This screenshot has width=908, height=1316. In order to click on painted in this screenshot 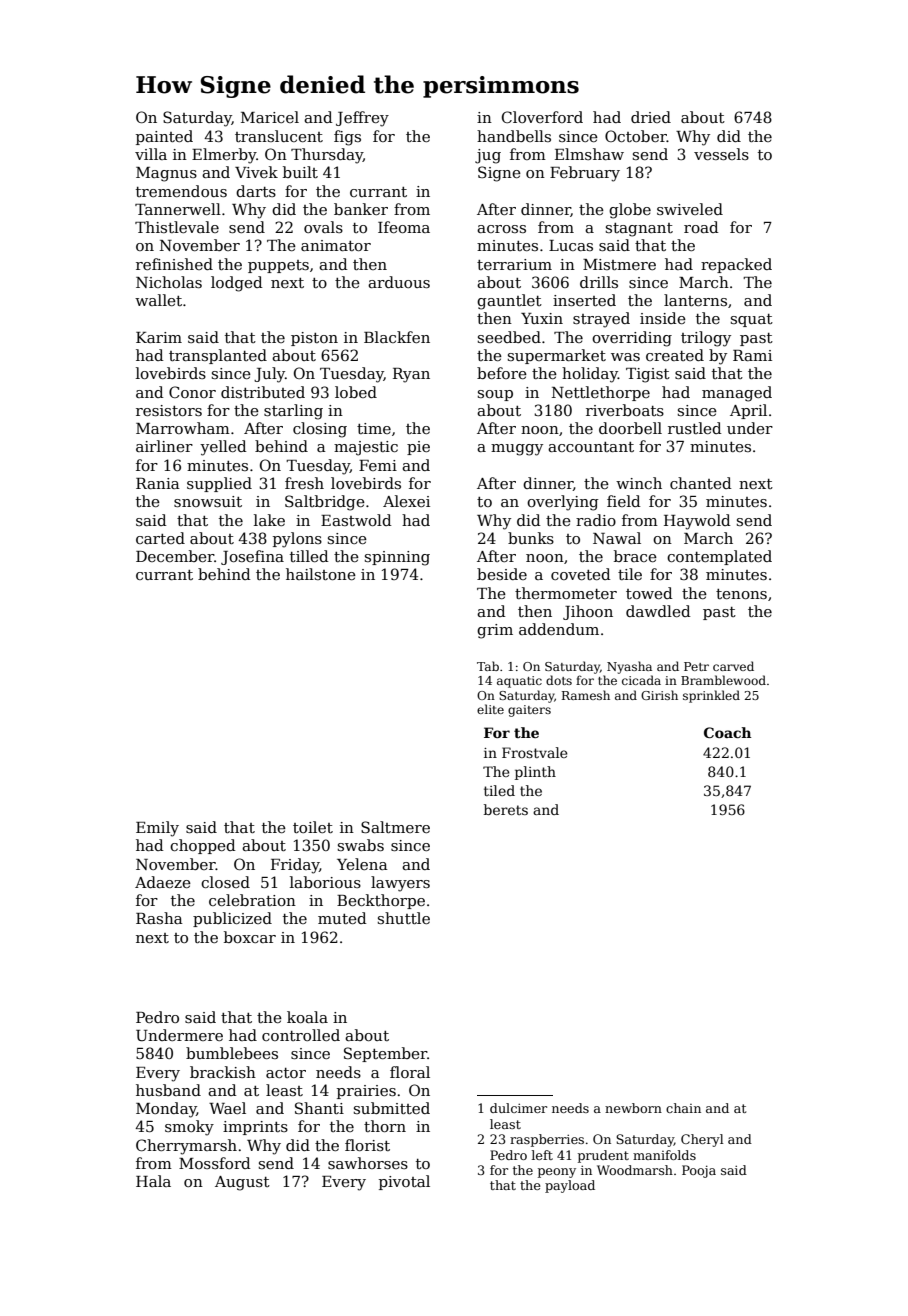, I will do `click(164, 137)`.
